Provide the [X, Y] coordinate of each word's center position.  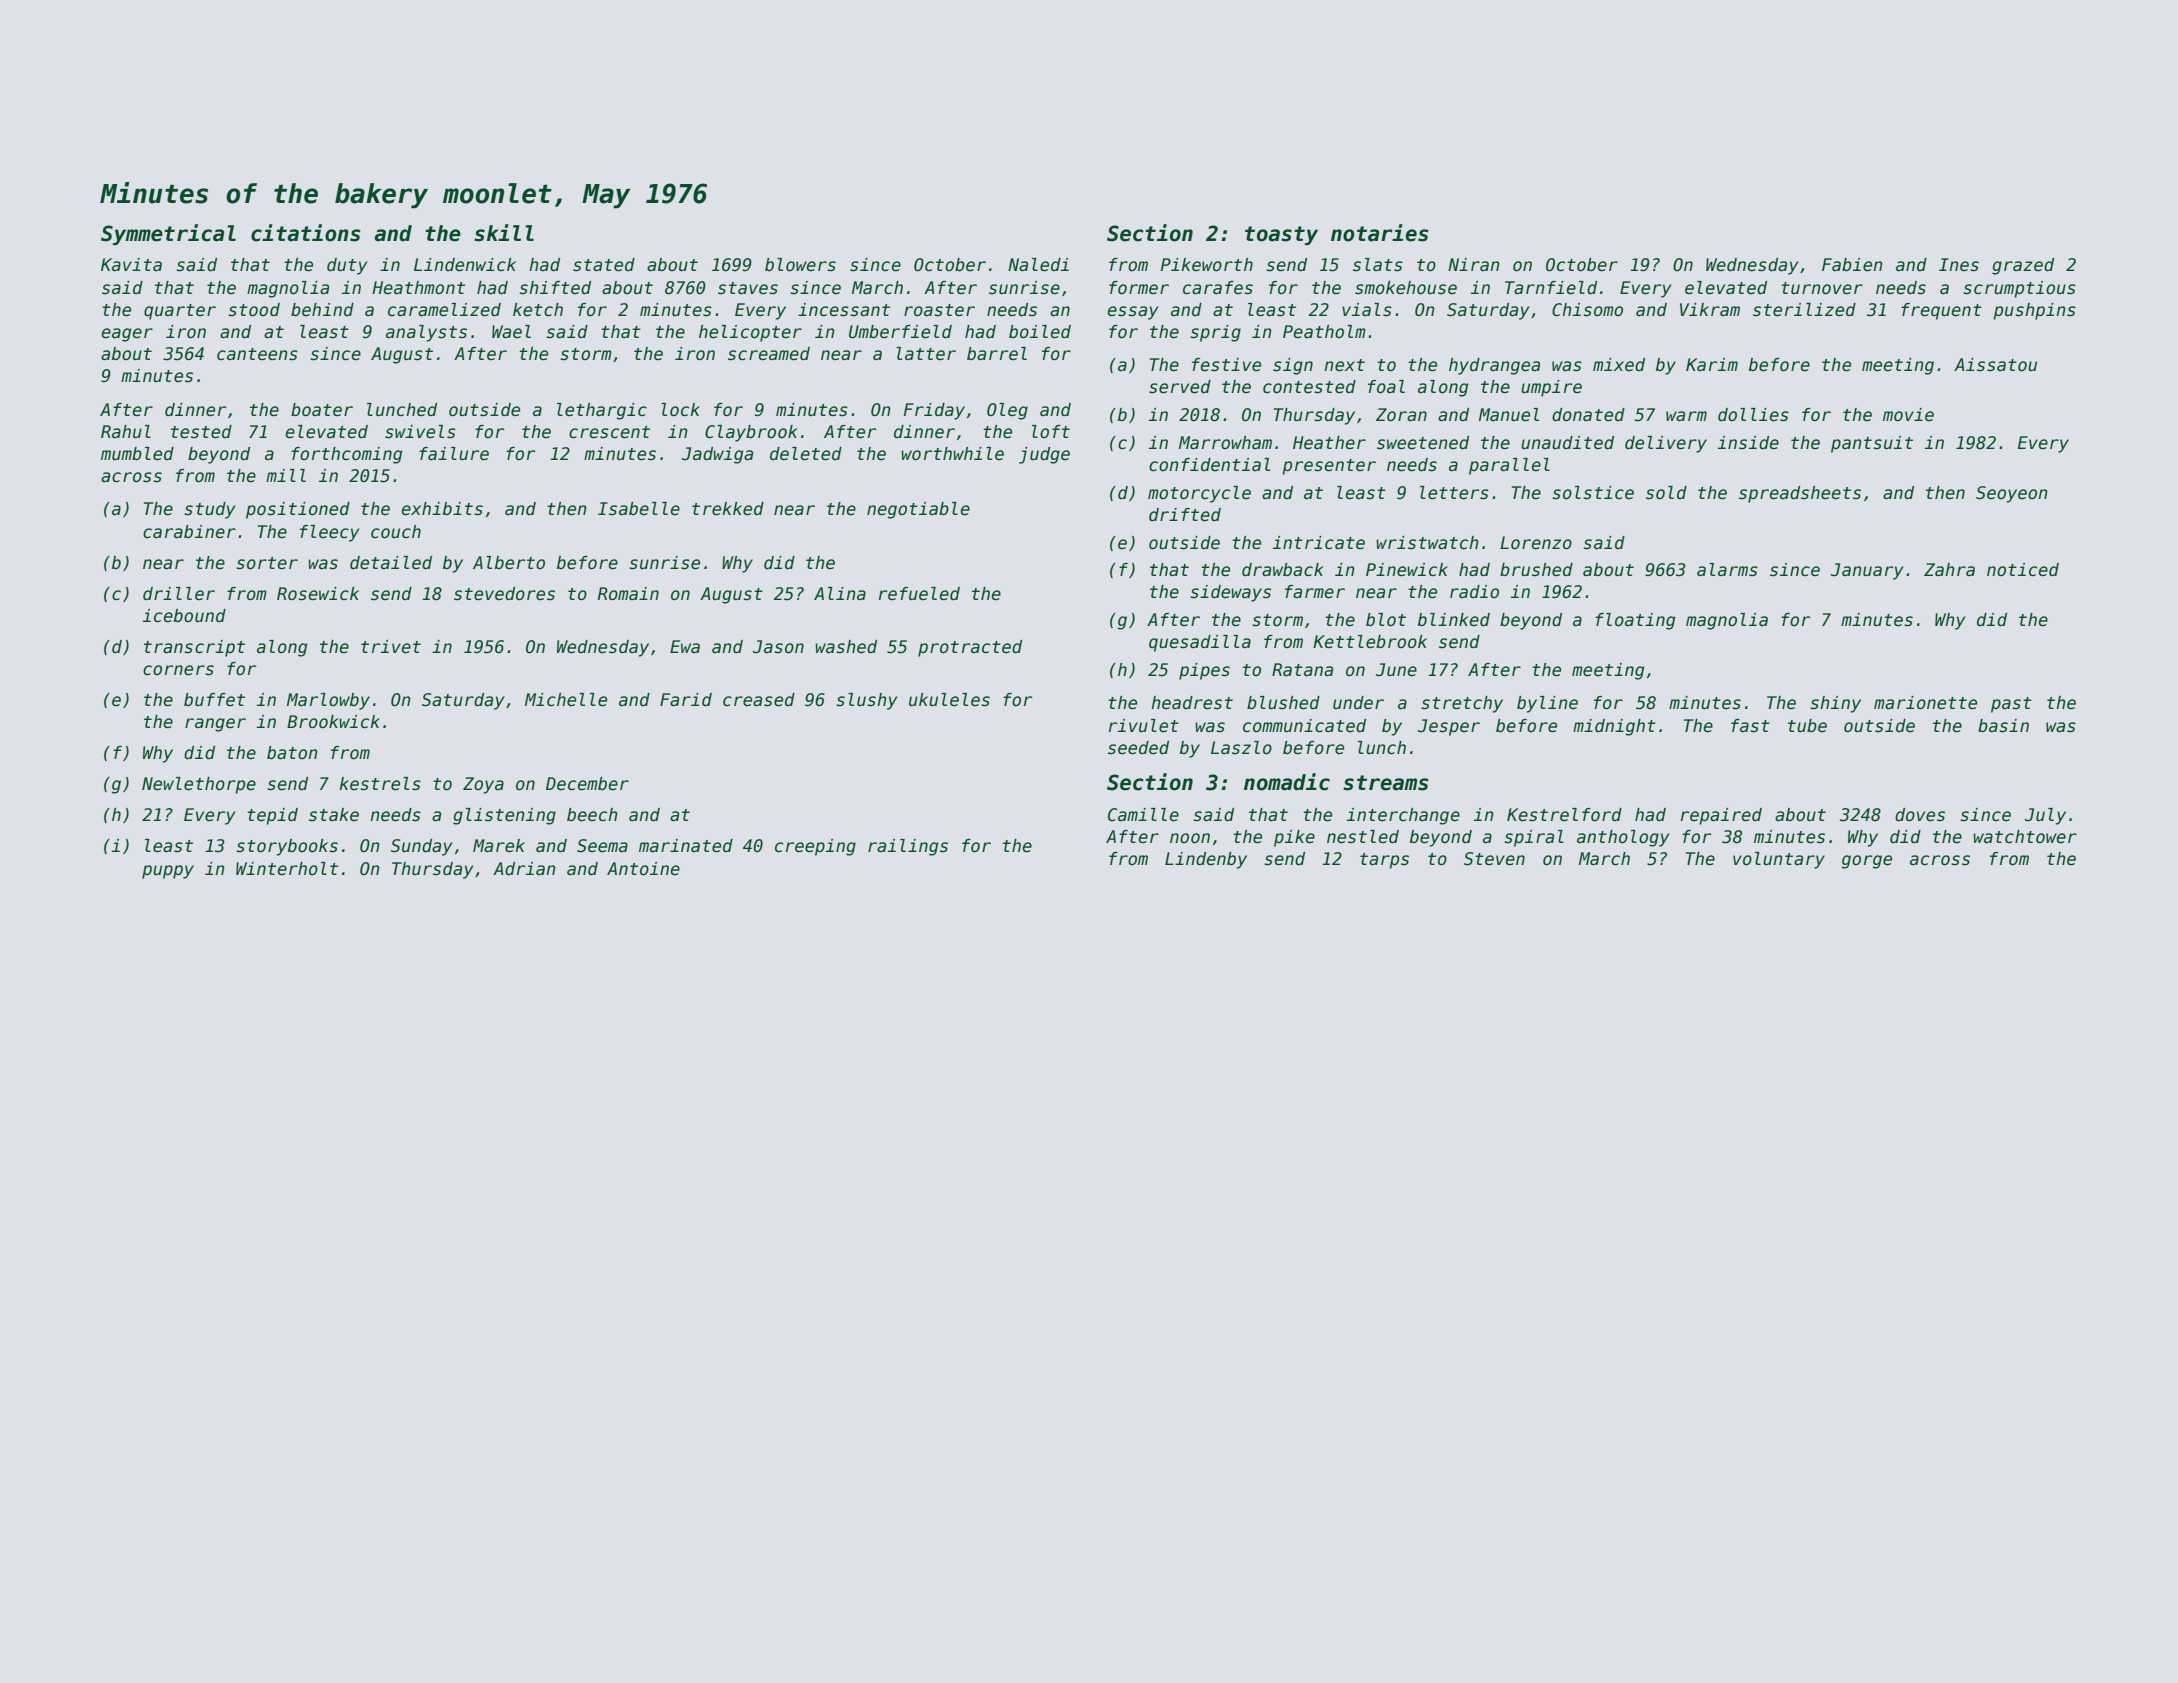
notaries [1380, 233]
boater [322, 410]
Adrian [524, 869]
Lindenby [1206, 860]
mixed [1619, 365]
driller [179, 594]
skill [504, 233]
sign [1293, 366]
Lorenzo [1536, 543]
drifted [1185, 515]
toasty [1281, 235]
